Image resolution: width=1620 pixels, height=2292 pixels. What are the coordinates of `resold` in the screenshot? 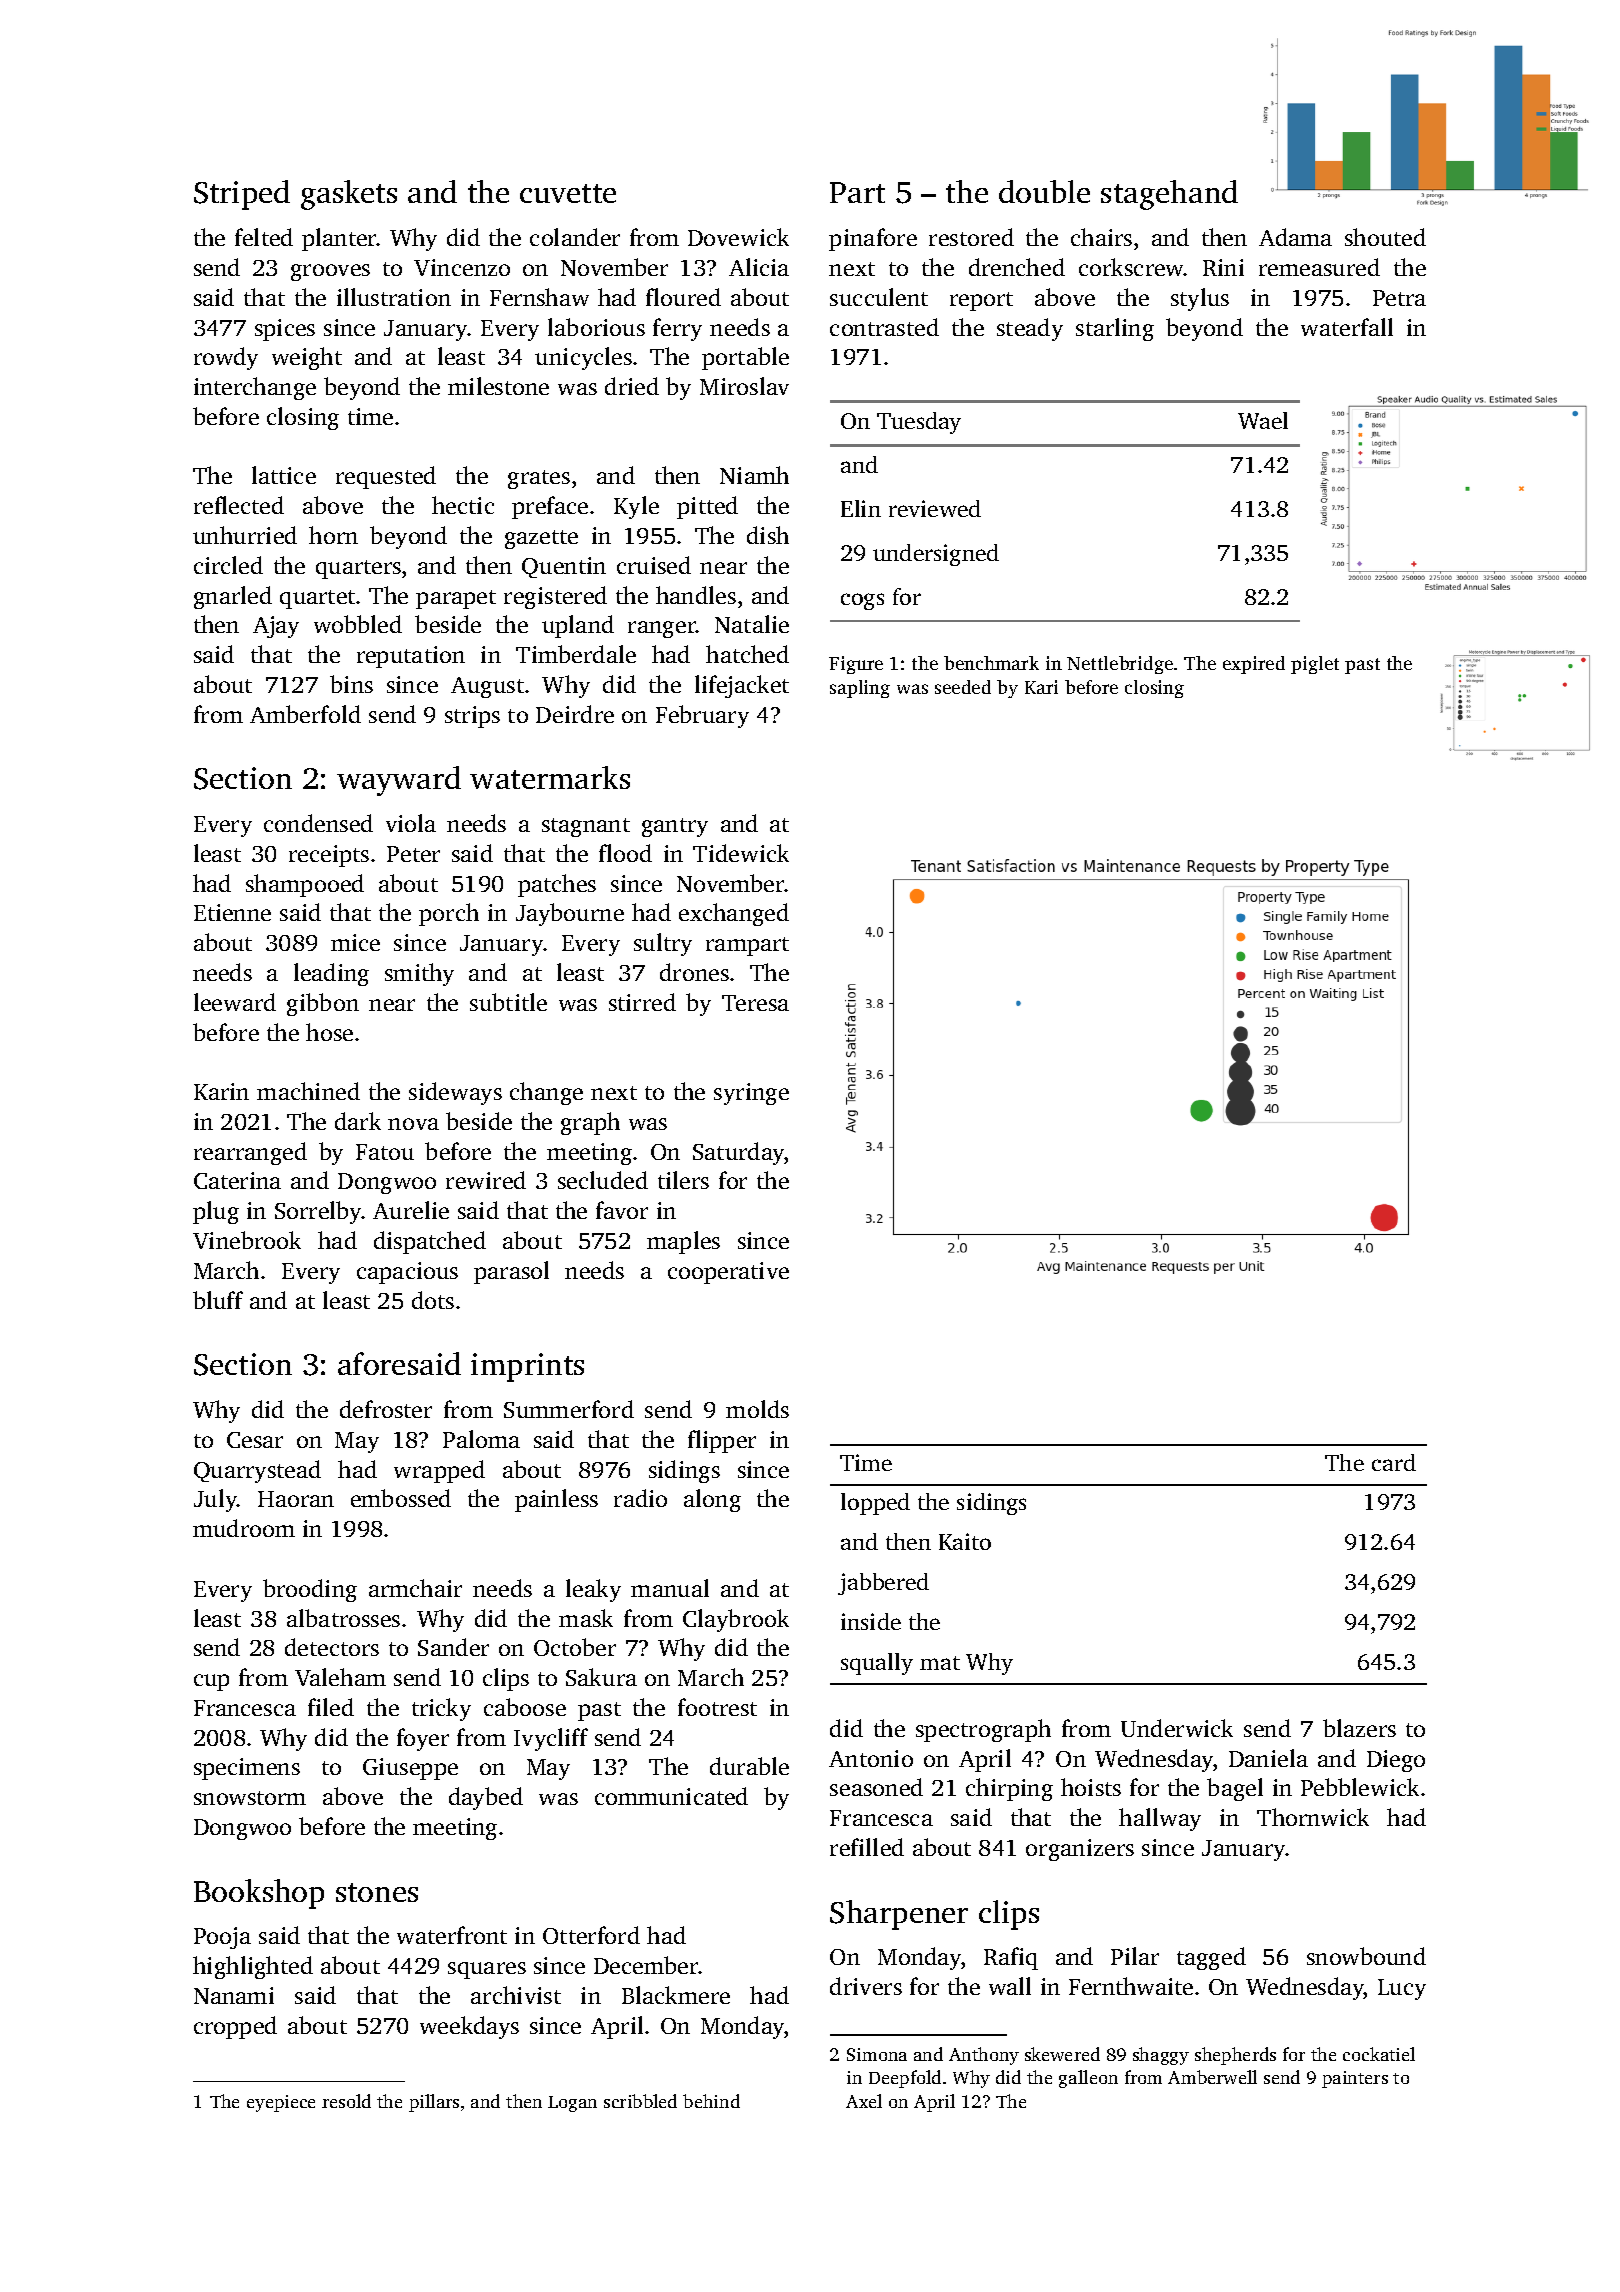 It's located at (346, 2101).
